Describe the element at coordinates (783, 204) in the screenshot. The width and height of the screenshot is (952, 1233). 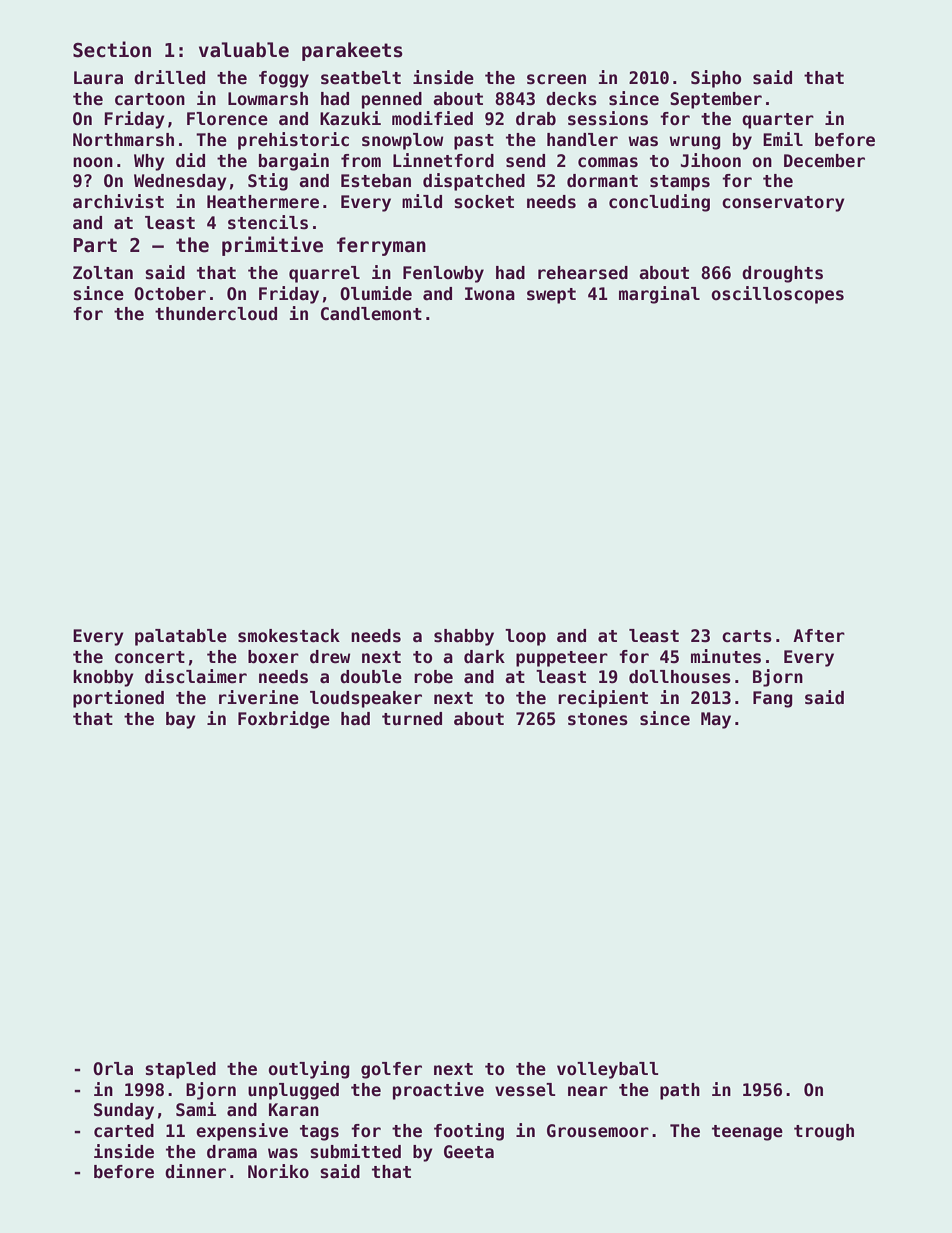
I see `conservatory` at that location.
